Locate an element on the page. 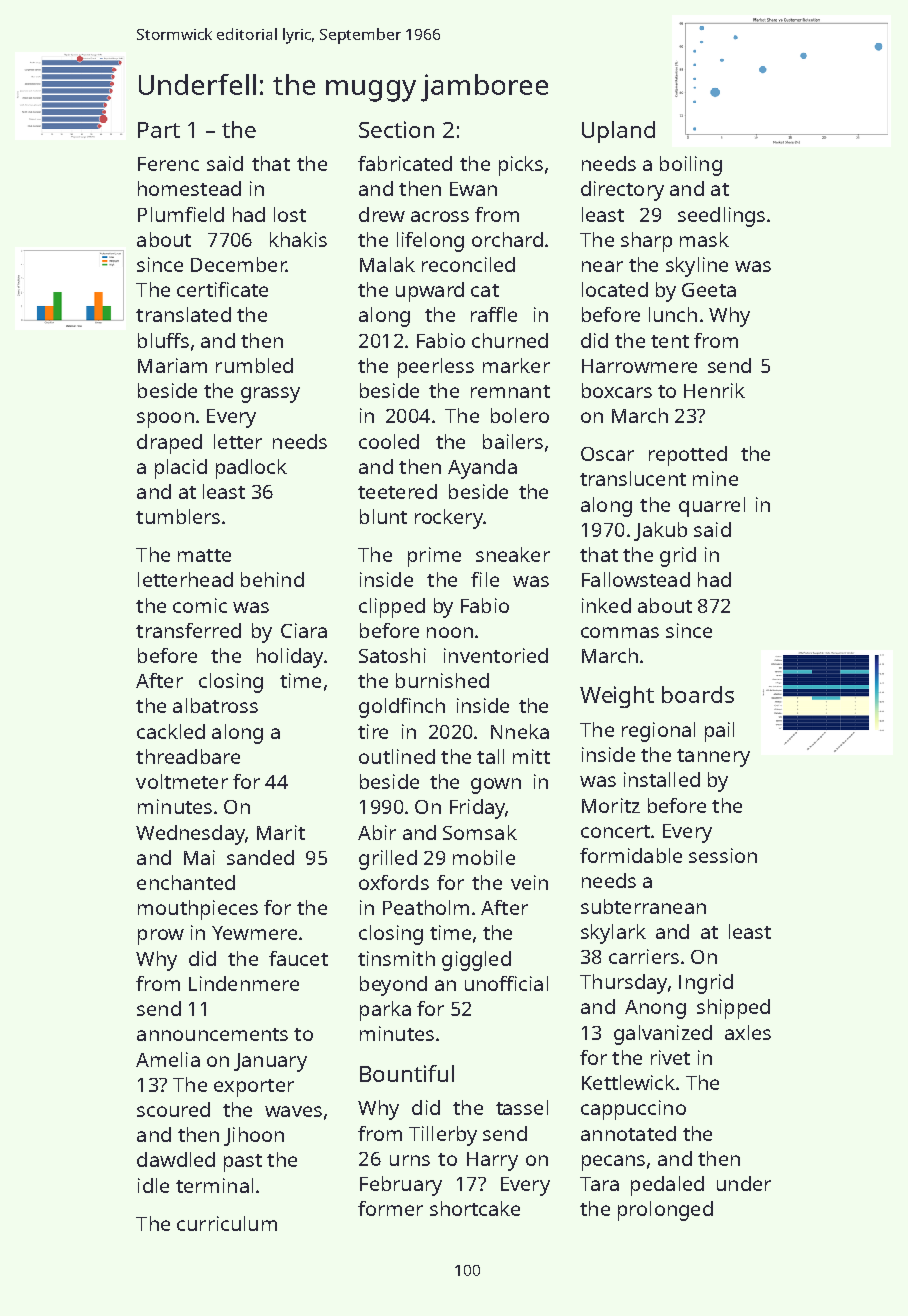 Image resolution: width=908 pixels, height=1316 pixels. seedlings is located at coordinates (721, 217).
